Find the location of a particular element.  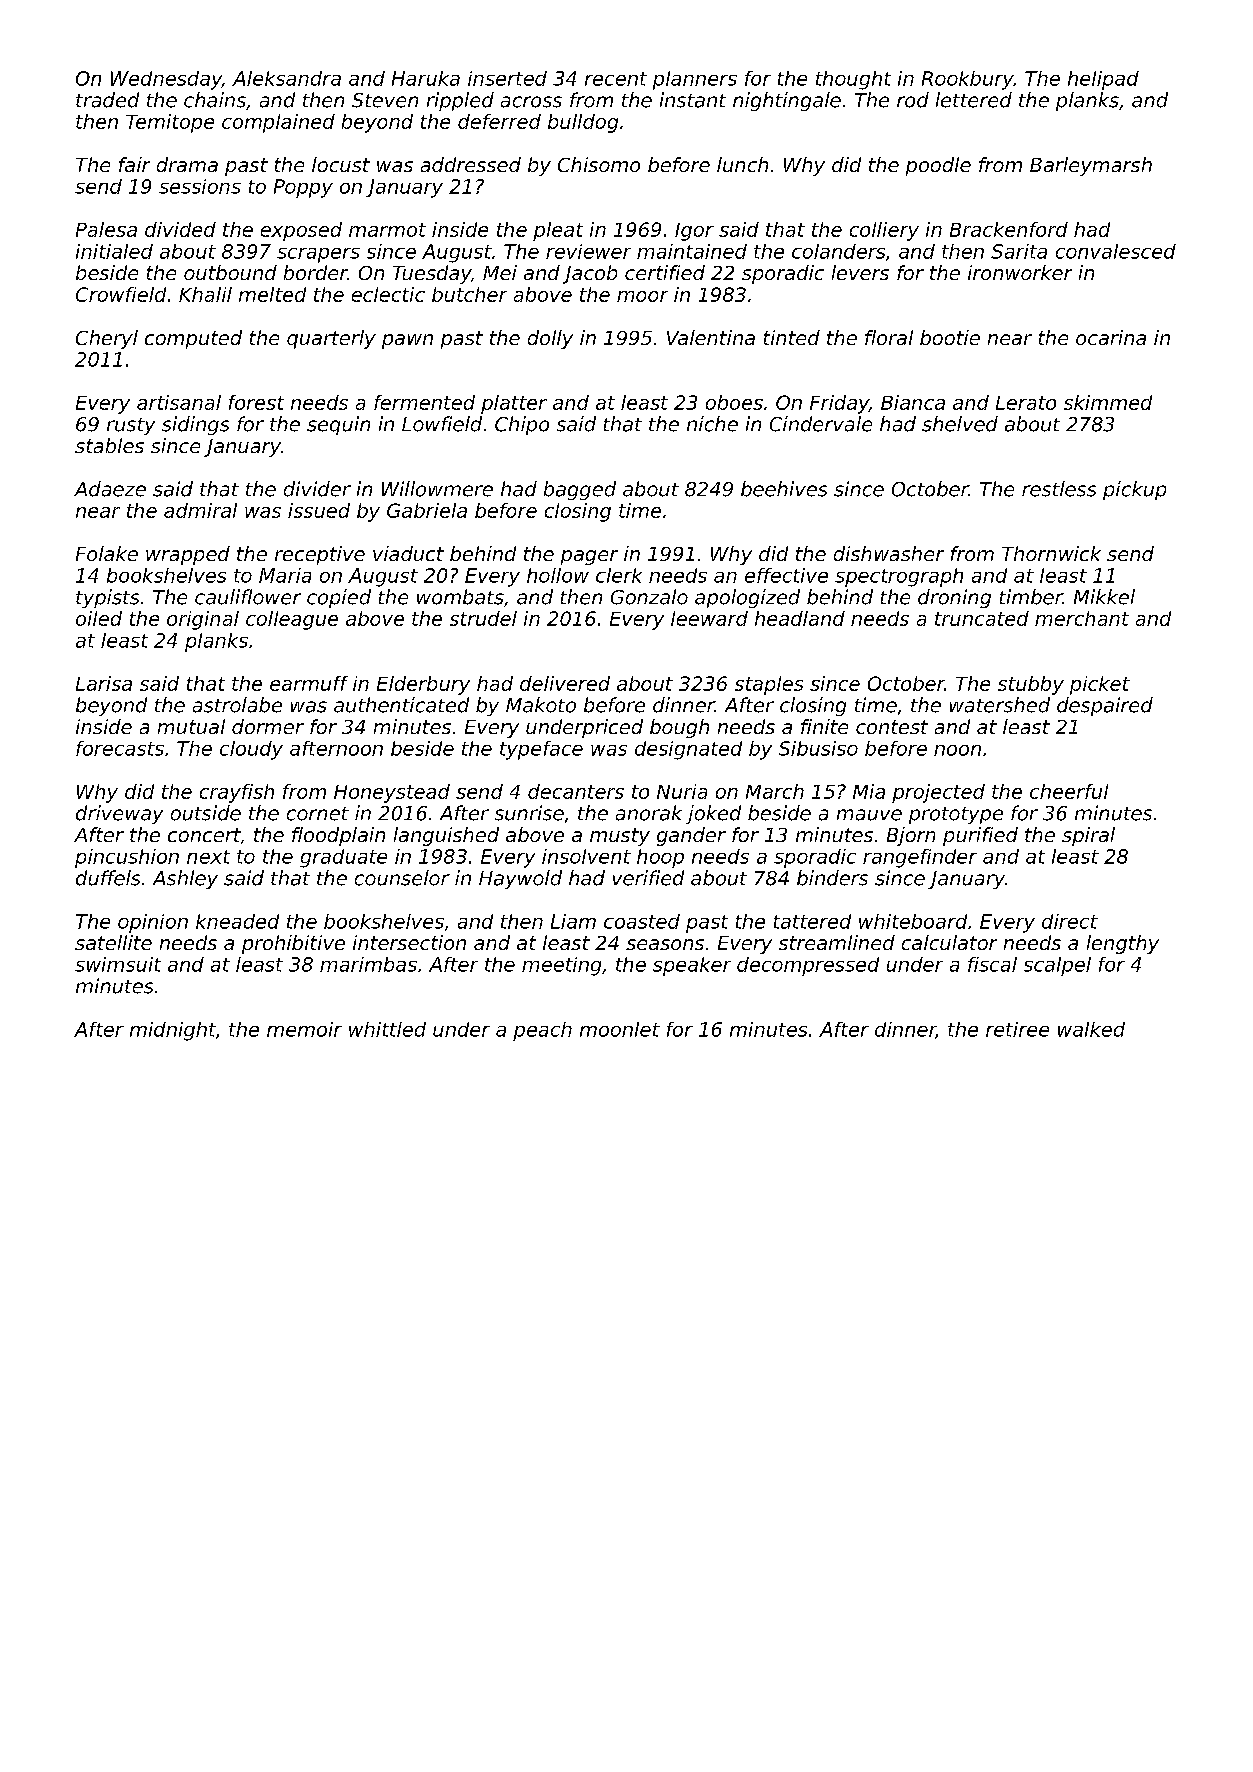

bootie is located at coordinates (950, 337).
